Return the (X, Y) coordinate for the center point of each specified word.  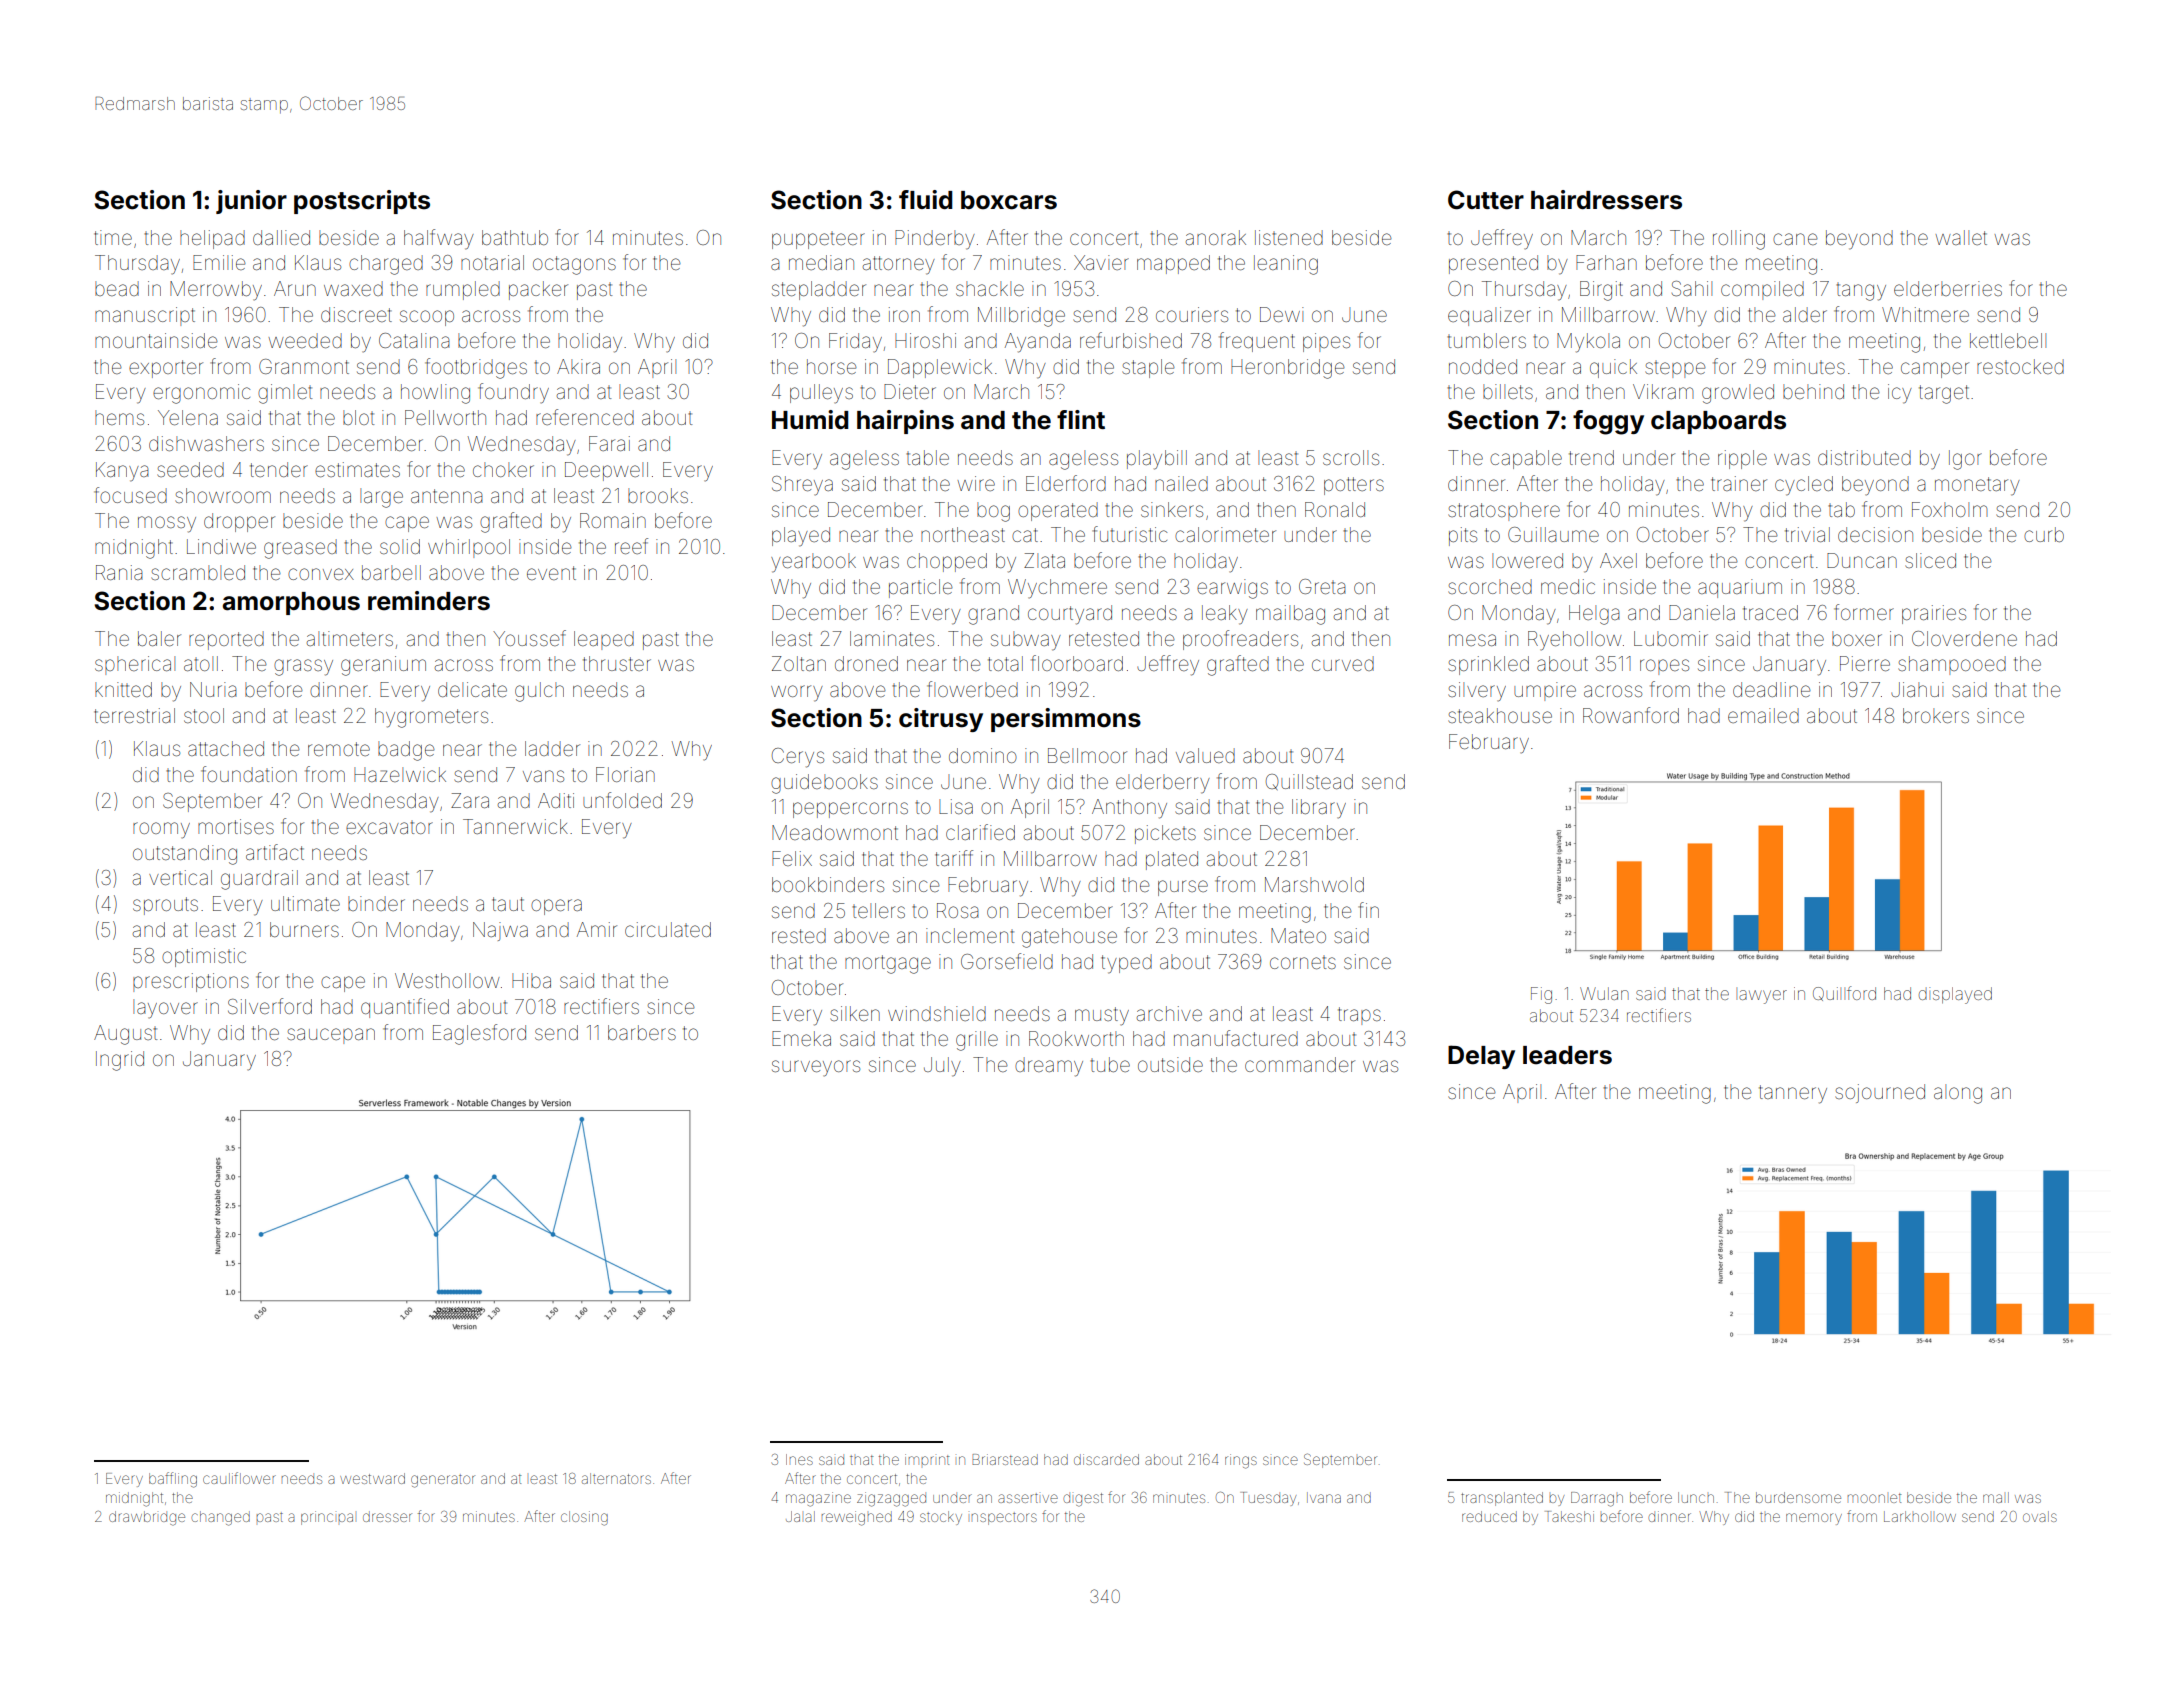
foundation (249, 774)
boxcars (1009, 200)
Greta (1322, 586)
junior (251, 202)
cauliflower (239, 1478)
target (1944, 394)
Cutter (1486, 200)
